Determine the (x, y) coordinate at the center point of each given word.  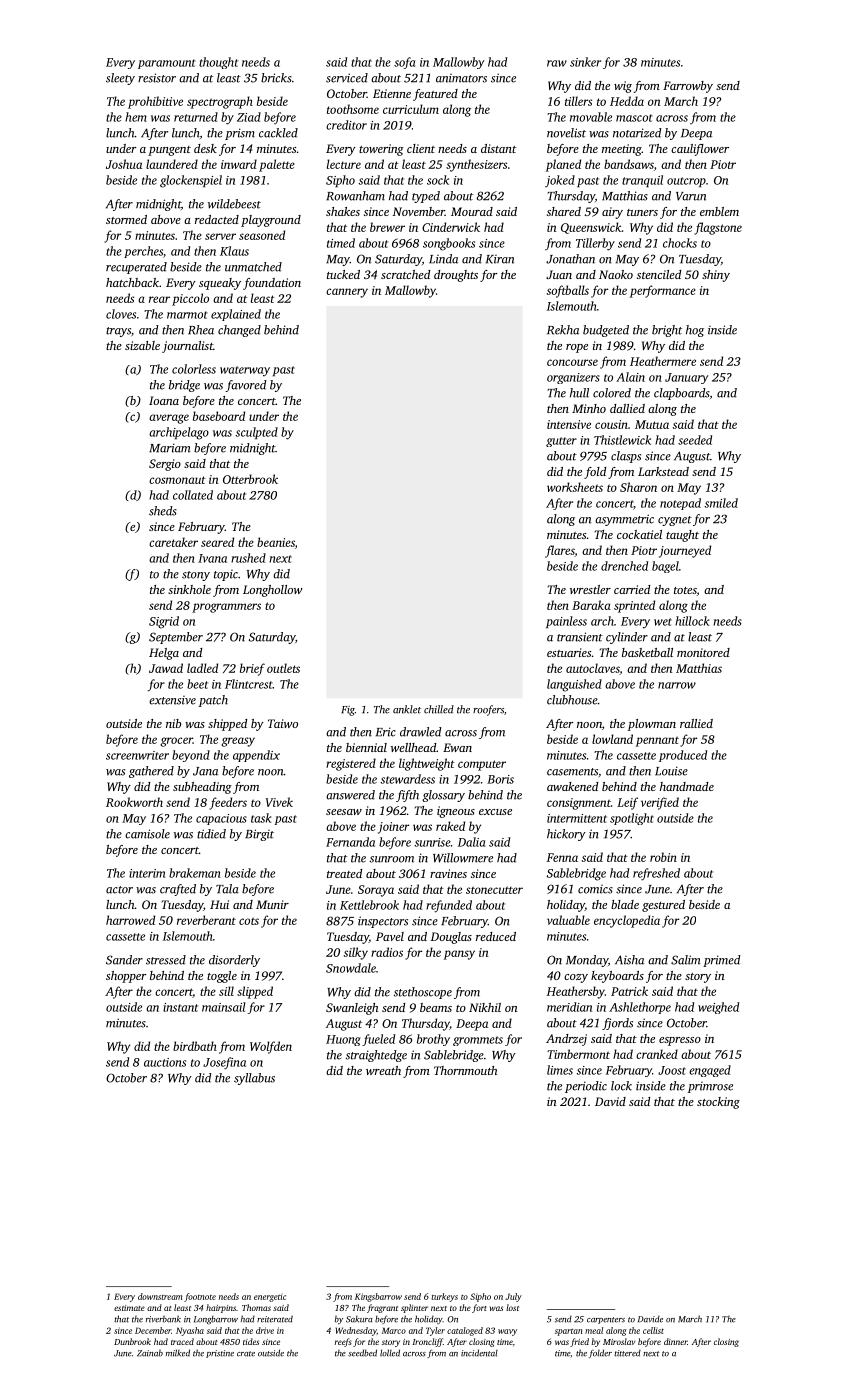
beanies (276, 542)
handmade (687, 786)
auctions (165, 1062)
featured (435, 95)
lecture (344, 164)
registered (351, 764)
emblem (719, 211)
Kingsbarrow (378, 1297)
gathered (151, 772)
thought (218, 63)
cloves (121, 314)
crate (246, 1354)
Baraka (591, 605)
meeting (622, 150)
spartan (569, 1332)
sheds (163, 511)
